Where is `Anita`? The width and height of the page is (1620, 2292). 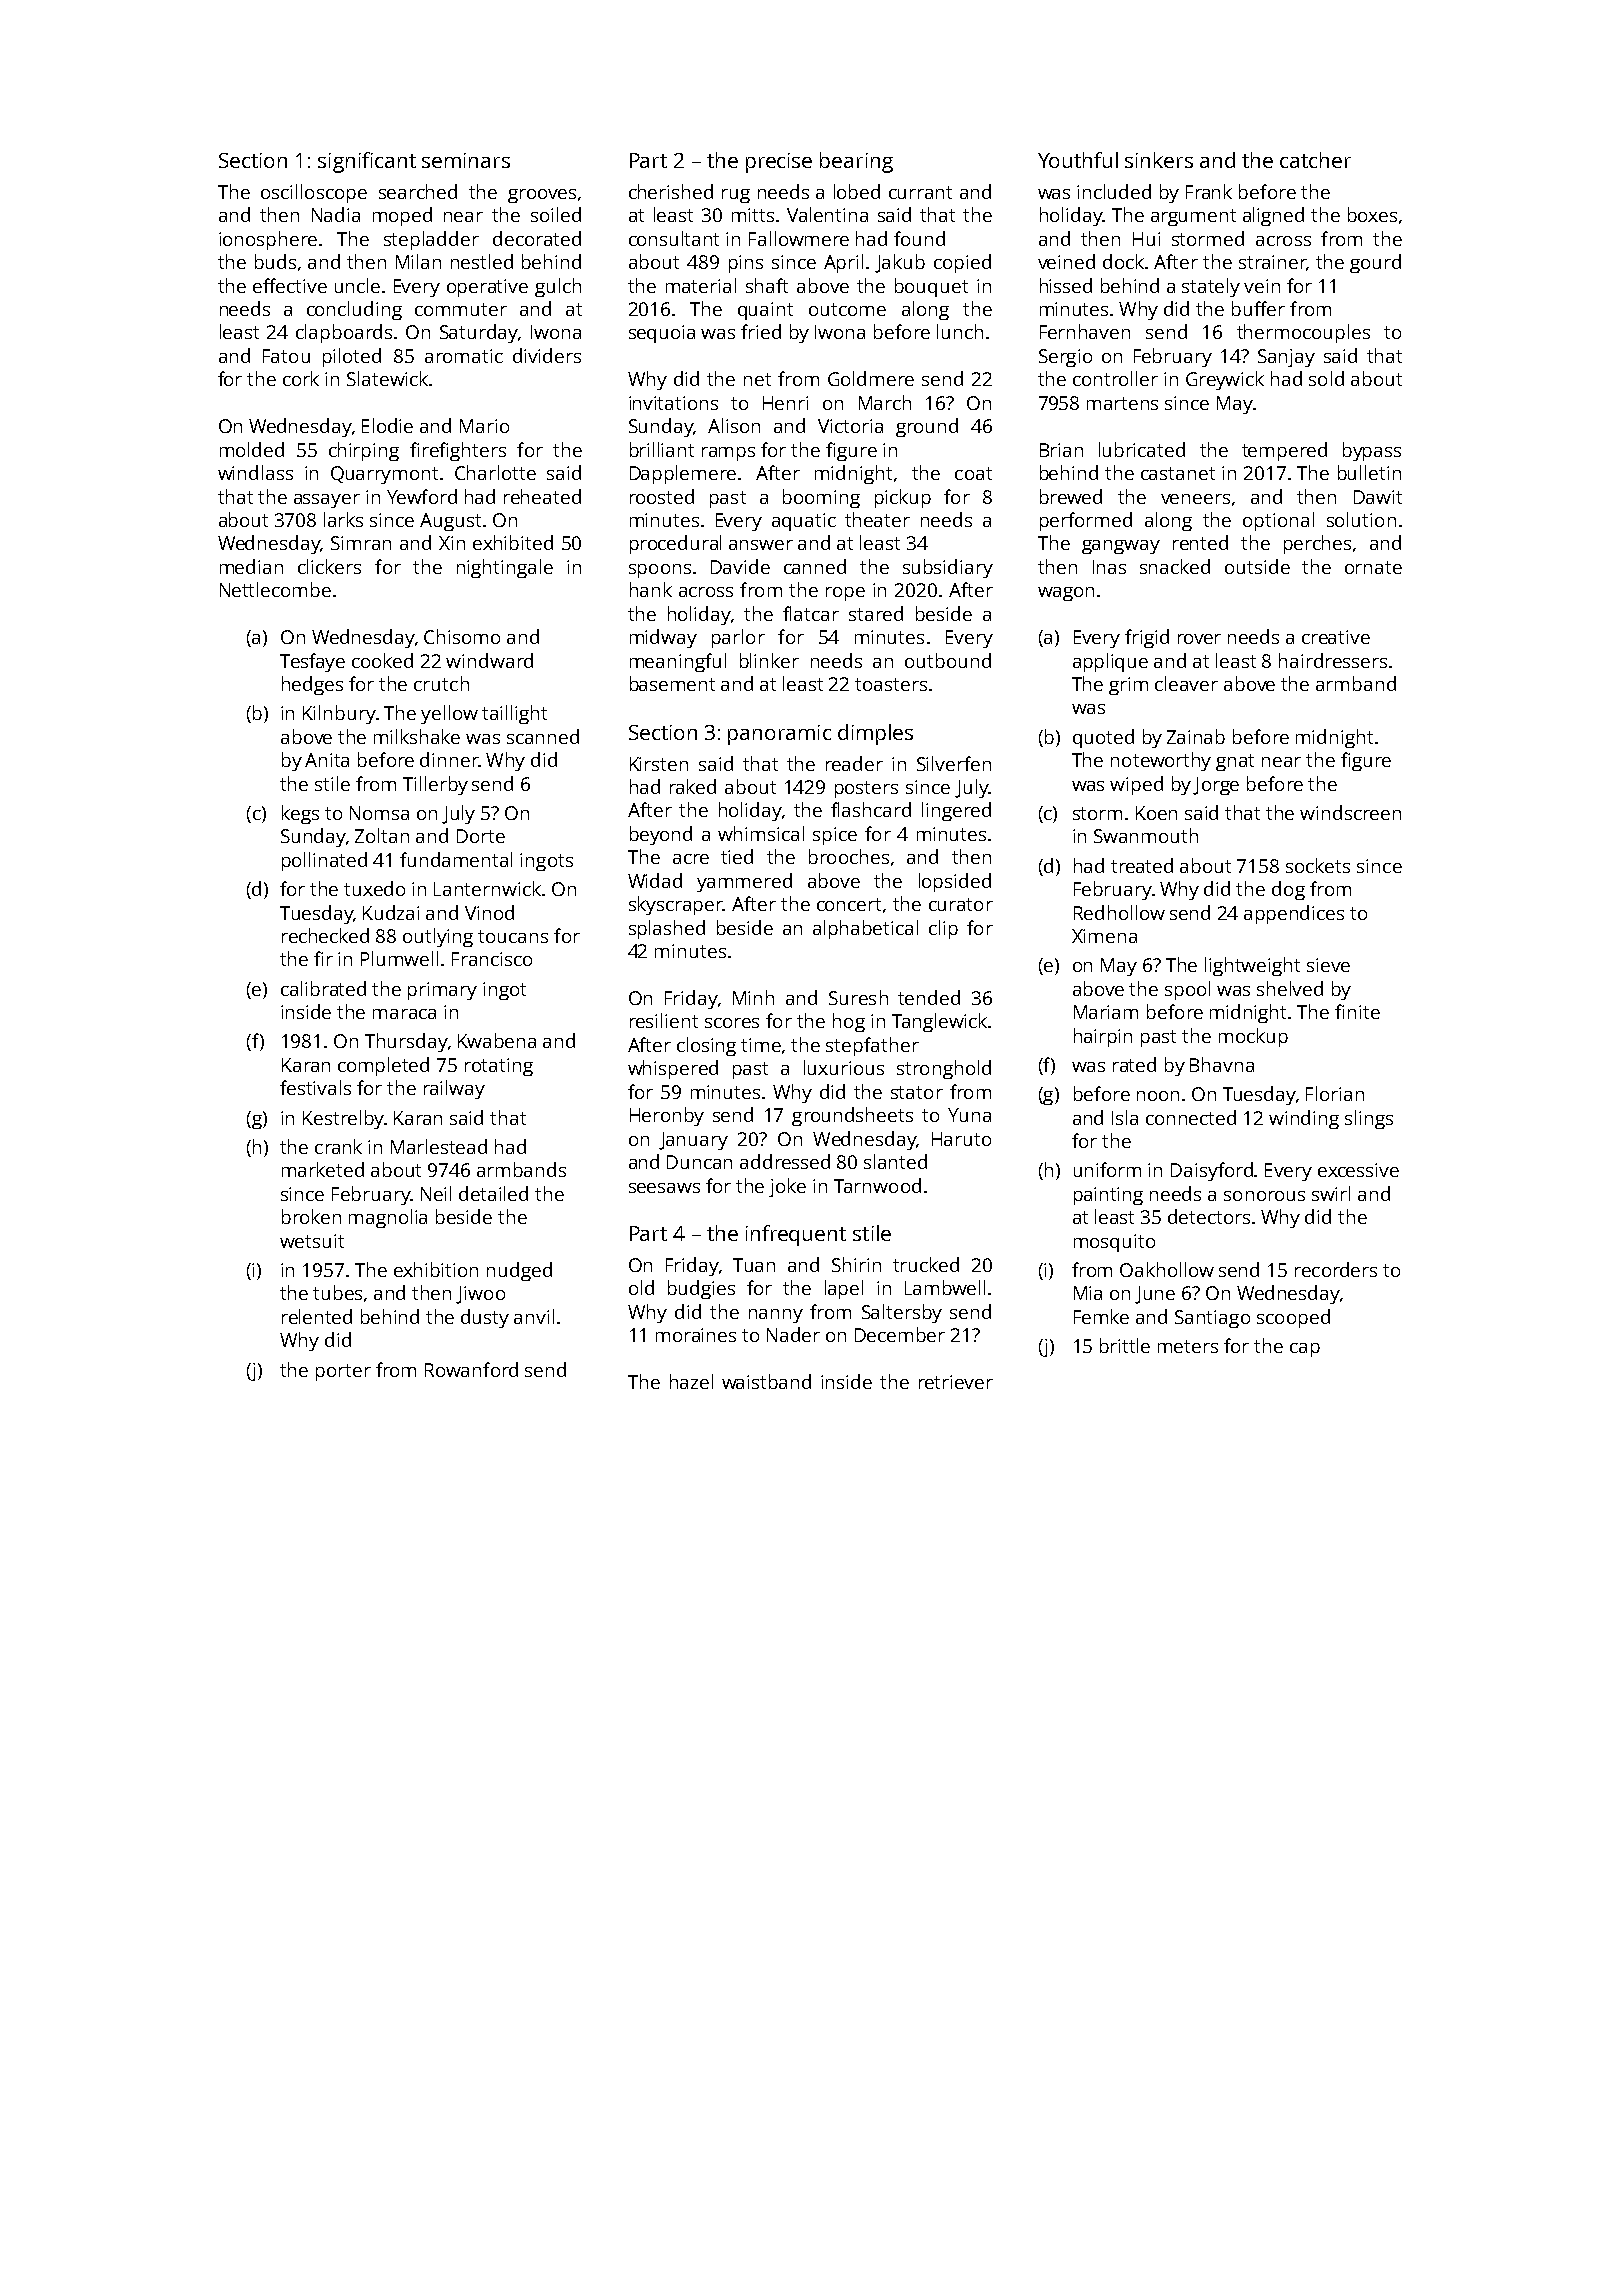
Anita is located at coordinates (327, 760).
